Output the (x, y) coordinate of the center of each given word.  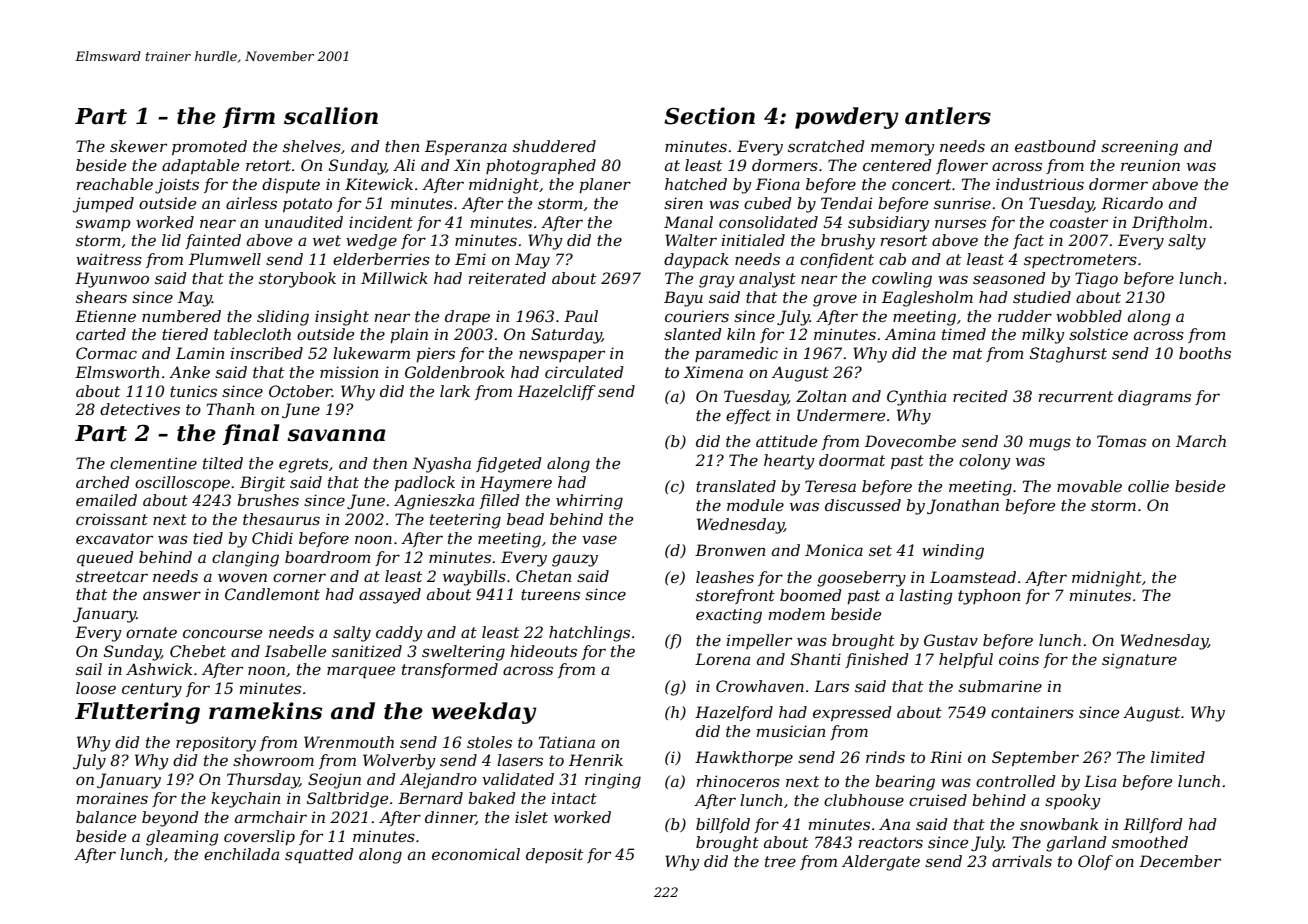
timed (964, 334)
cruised (938, 800)
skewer (138, 146)
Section (709, 116)
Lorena (722, 659)
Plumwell (225, 259)
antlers (948, 116)
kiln (741, 334)
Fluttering (137, 713)
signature (1139, 661)
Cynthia (916, 398)
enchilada (241, 854)
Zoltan (821, 396)
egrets (303, 465)
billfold (723, 825)
